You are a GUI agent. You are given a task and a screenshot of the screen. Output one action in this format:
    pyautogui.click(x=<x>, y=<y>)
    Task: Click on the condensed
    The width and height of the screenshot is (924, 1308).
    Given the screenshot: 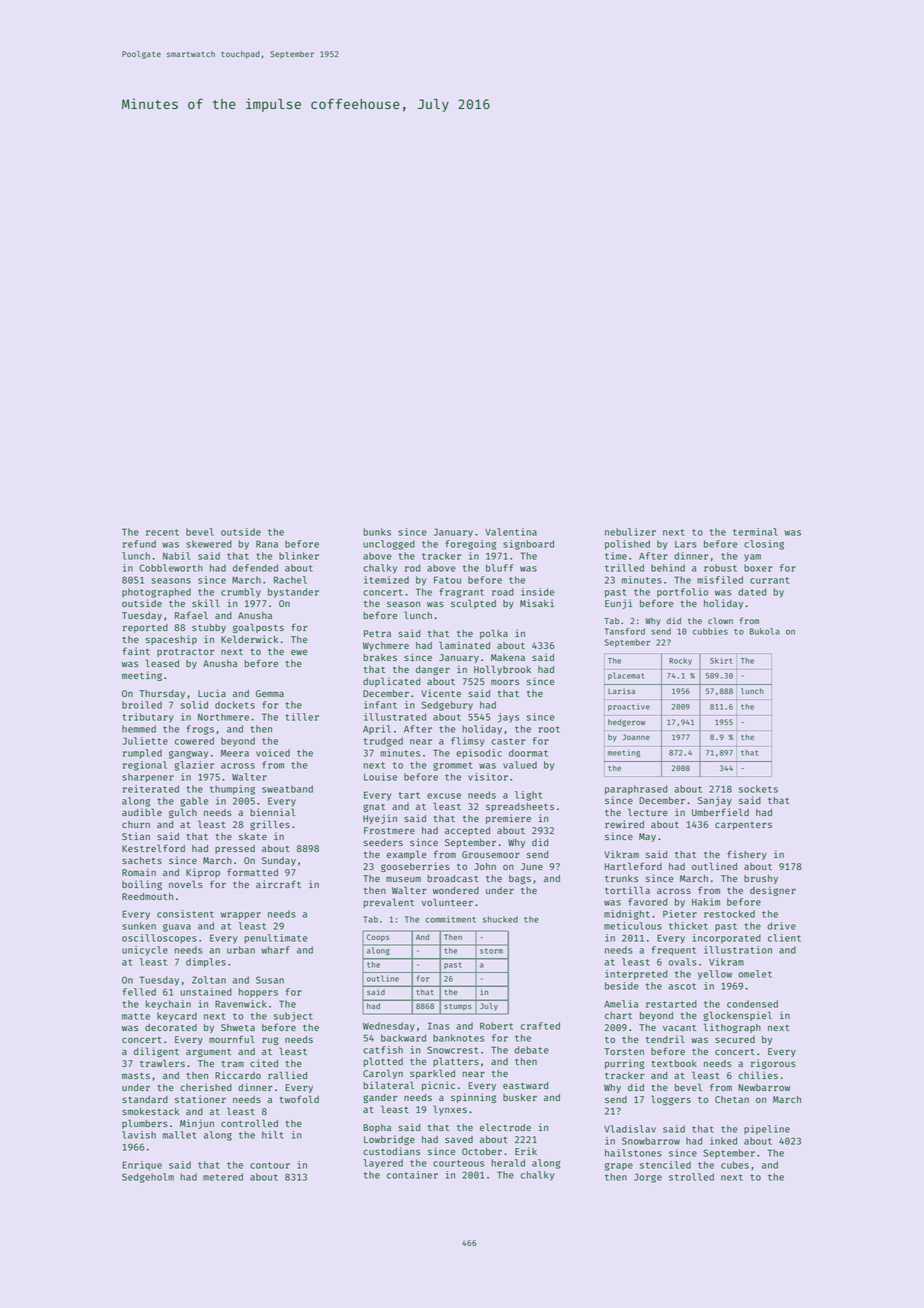 What is the action you would take?
    pyautogui.click(x=752, y=1004)
